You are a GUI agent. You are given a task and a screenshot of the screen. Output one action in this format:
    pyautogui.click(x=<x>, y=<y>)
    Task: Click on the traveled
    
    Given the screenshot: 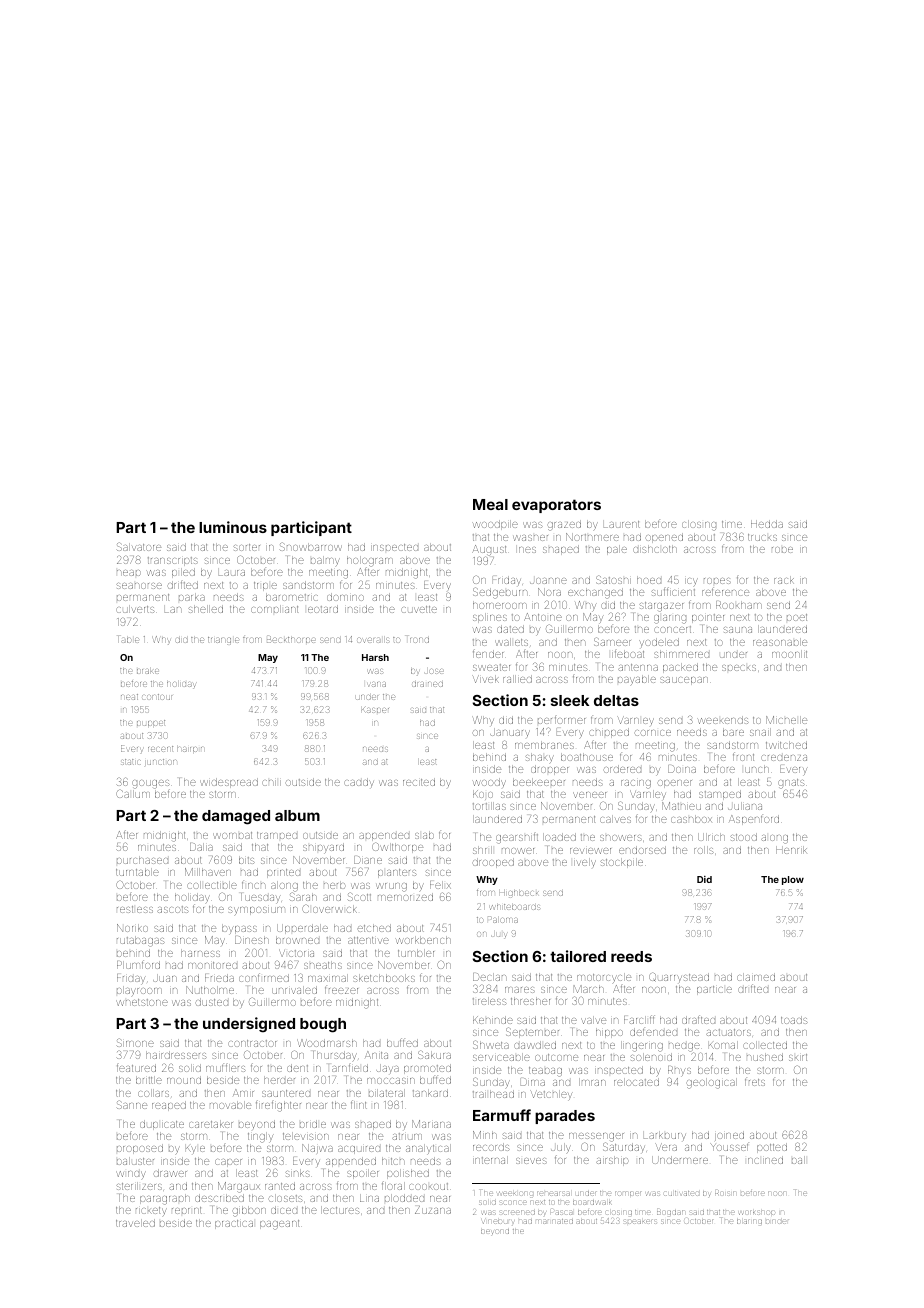 What is the action you would take?
    pyautogui.click(x=135, y=1223)
